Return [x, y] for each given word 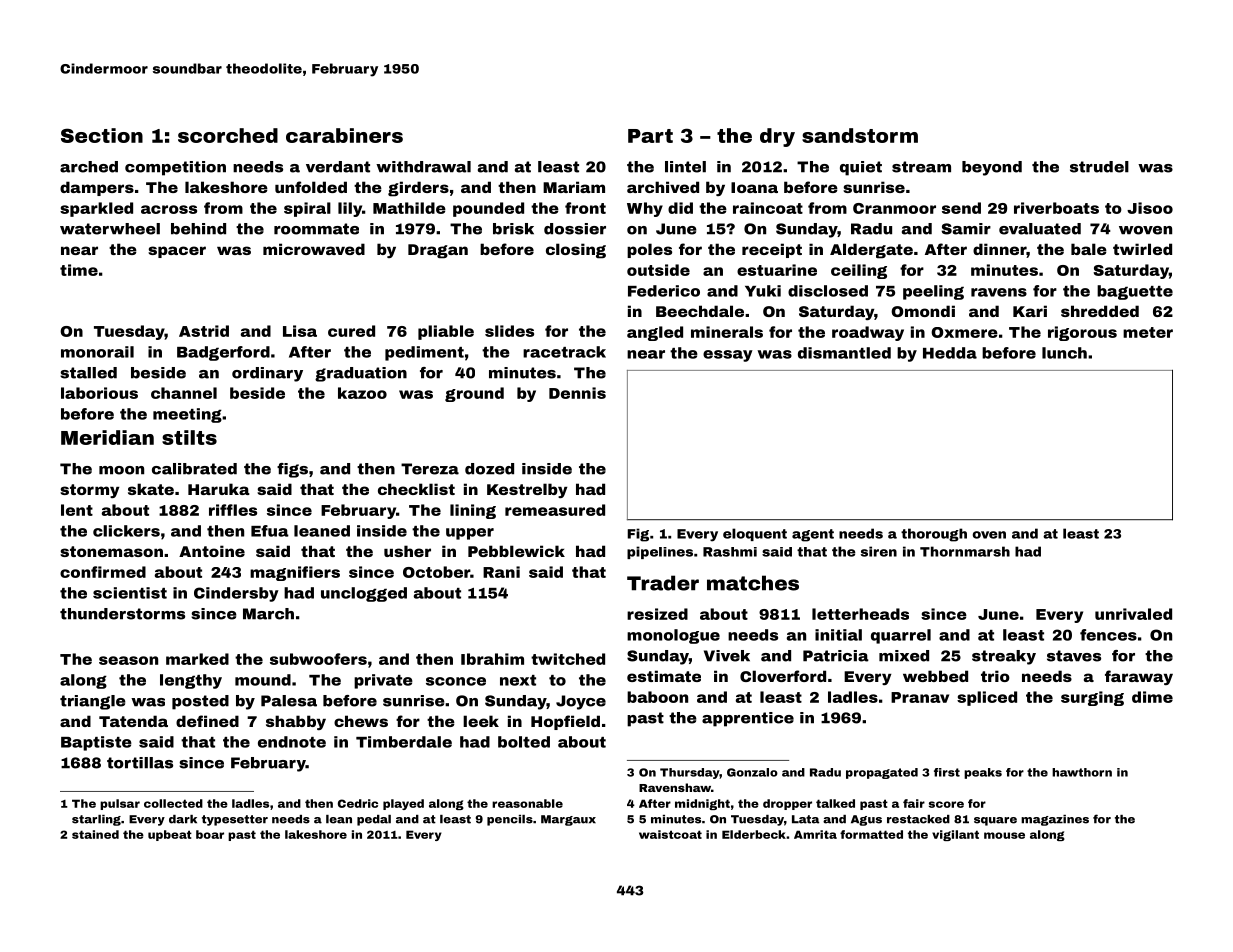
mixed [904, 656]
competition [175, 168]
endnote [292, 742]
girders [418, 189]
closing [576, 251]
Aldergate [871, 251]
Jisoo [1150, 208]
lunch [1064, 353]
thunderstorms [122, 614]
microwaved [314, 249]
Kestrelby [527, 490]
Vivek [727, 656]
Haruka [219, 489]
